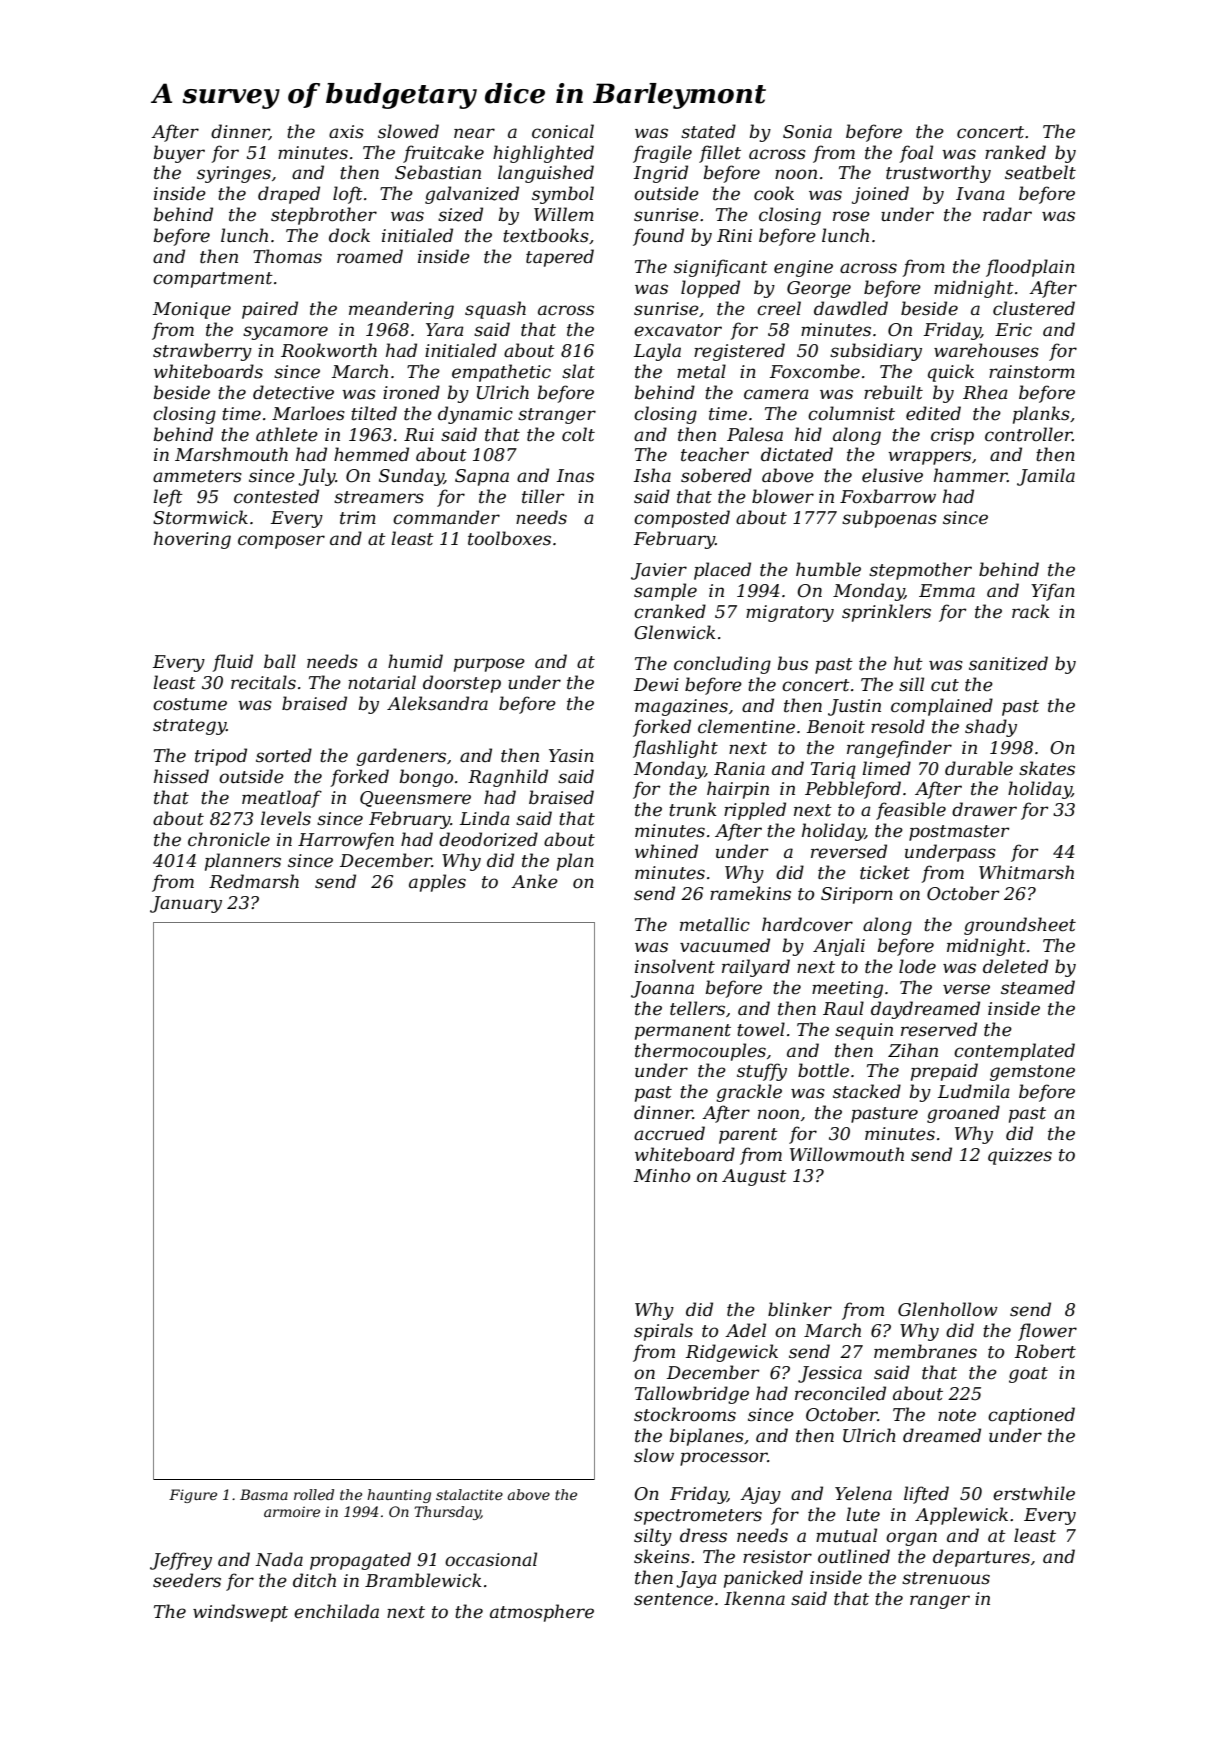  Describe the element at coordinates (542, 1613) in the screenshot. I see `atmosphere` at that location.
